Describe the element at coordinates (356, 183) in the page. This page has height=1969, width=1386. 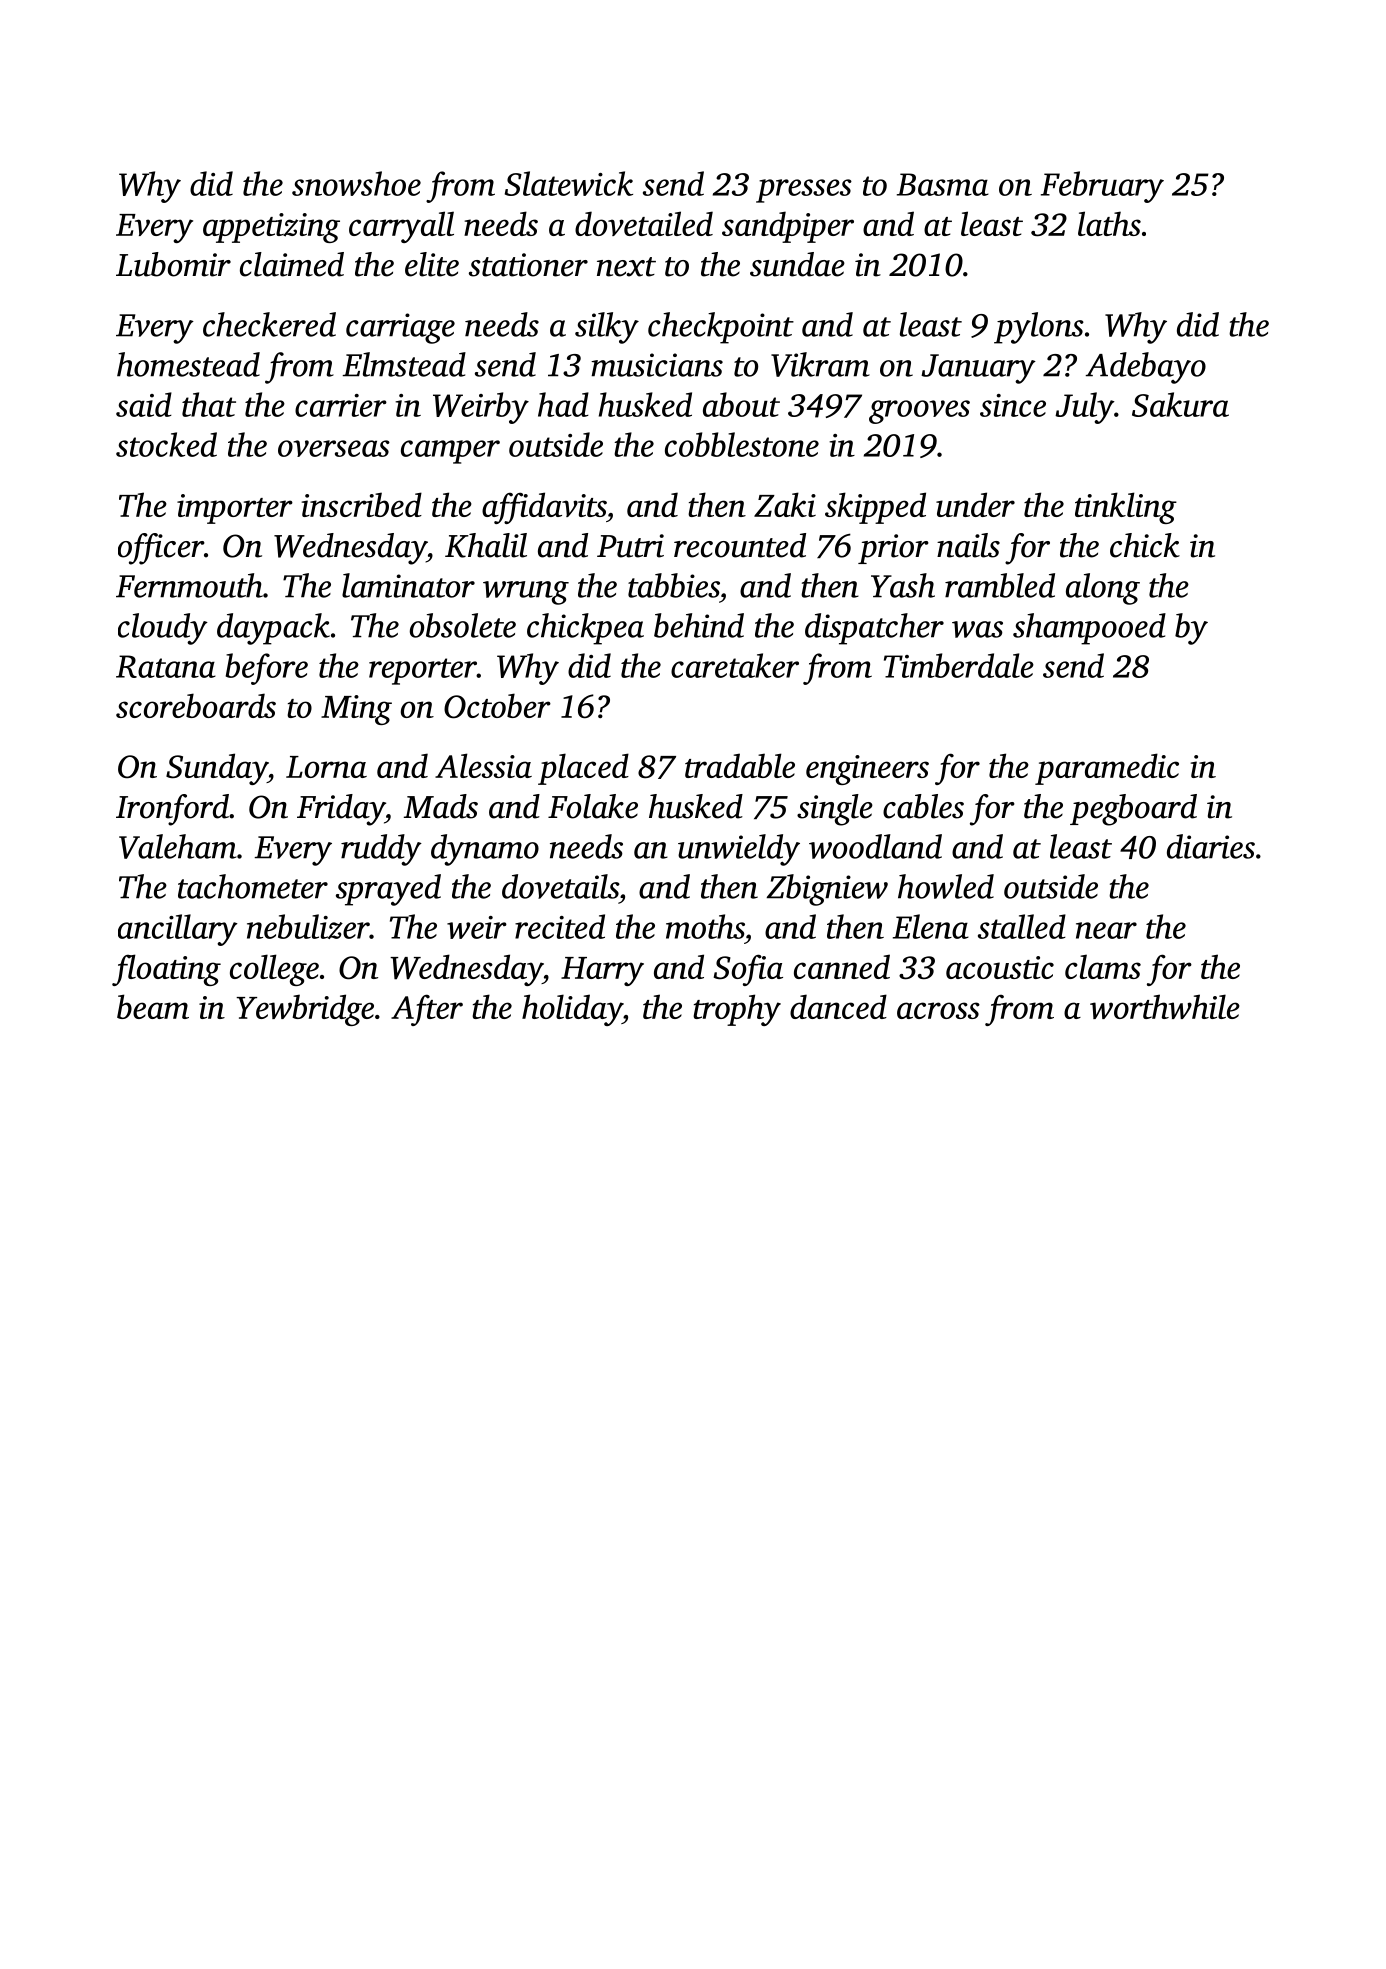
I see `snowshoe` at that location.
